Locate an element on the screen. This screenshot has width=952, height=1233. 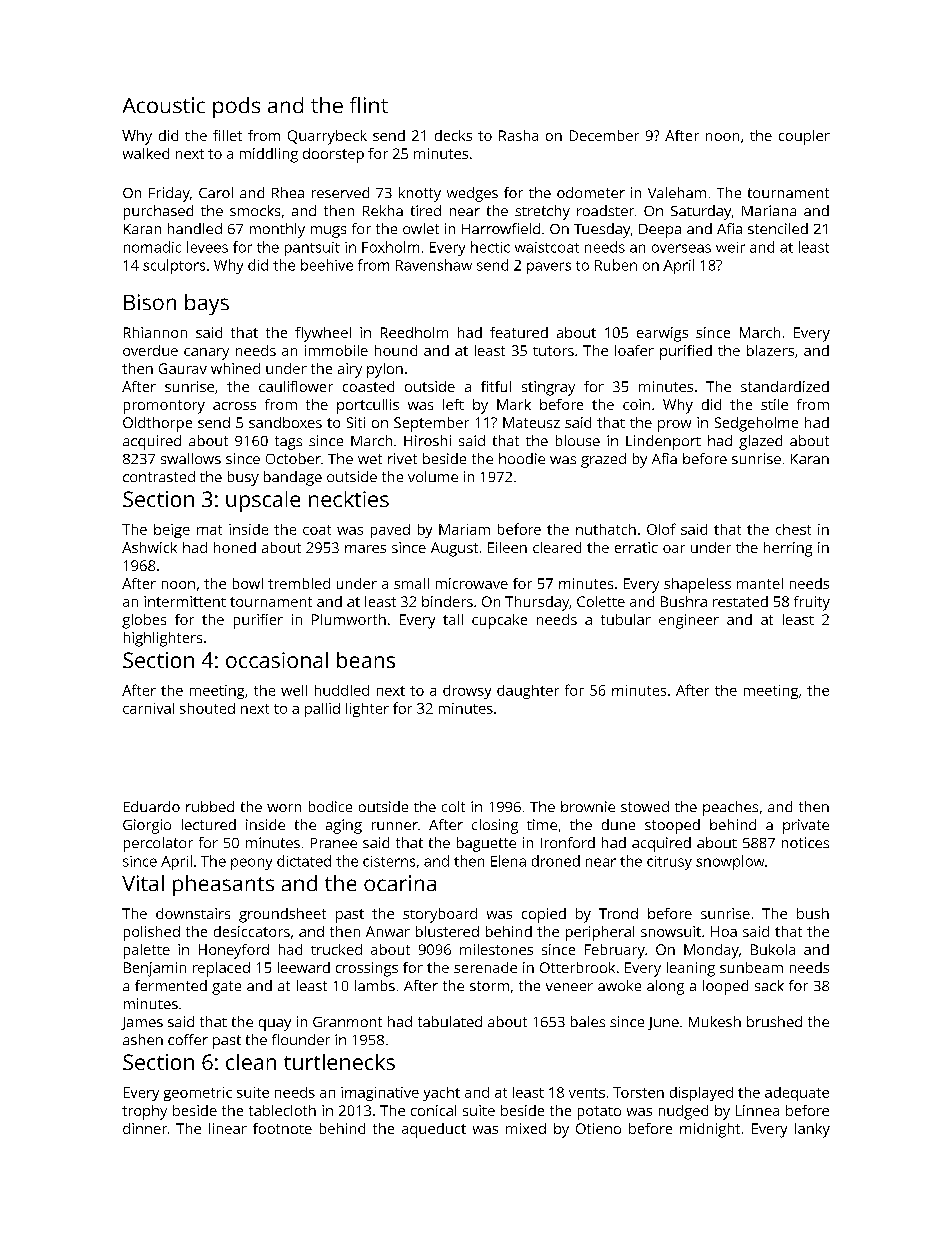
Rasha is located at coordinates (518, 135).
